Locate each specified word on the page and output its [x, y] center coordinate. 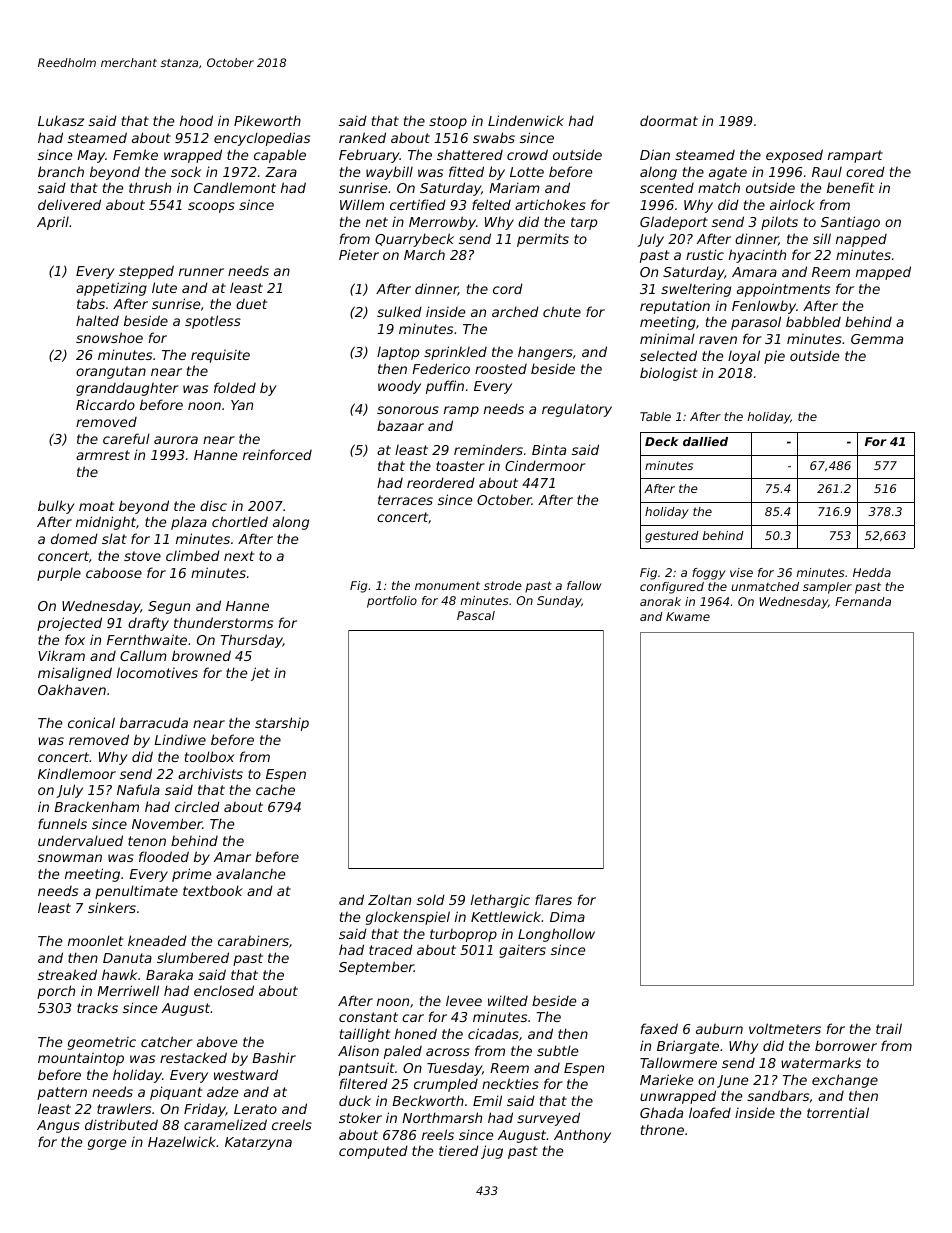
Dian [655, 154]
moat [96, 506]
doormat [669, 120]
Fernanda [863, 601]
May [91, 156]
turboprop [463, 935]
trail [889, 1028]
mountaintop [81, 1059]
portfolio [392, 602]
